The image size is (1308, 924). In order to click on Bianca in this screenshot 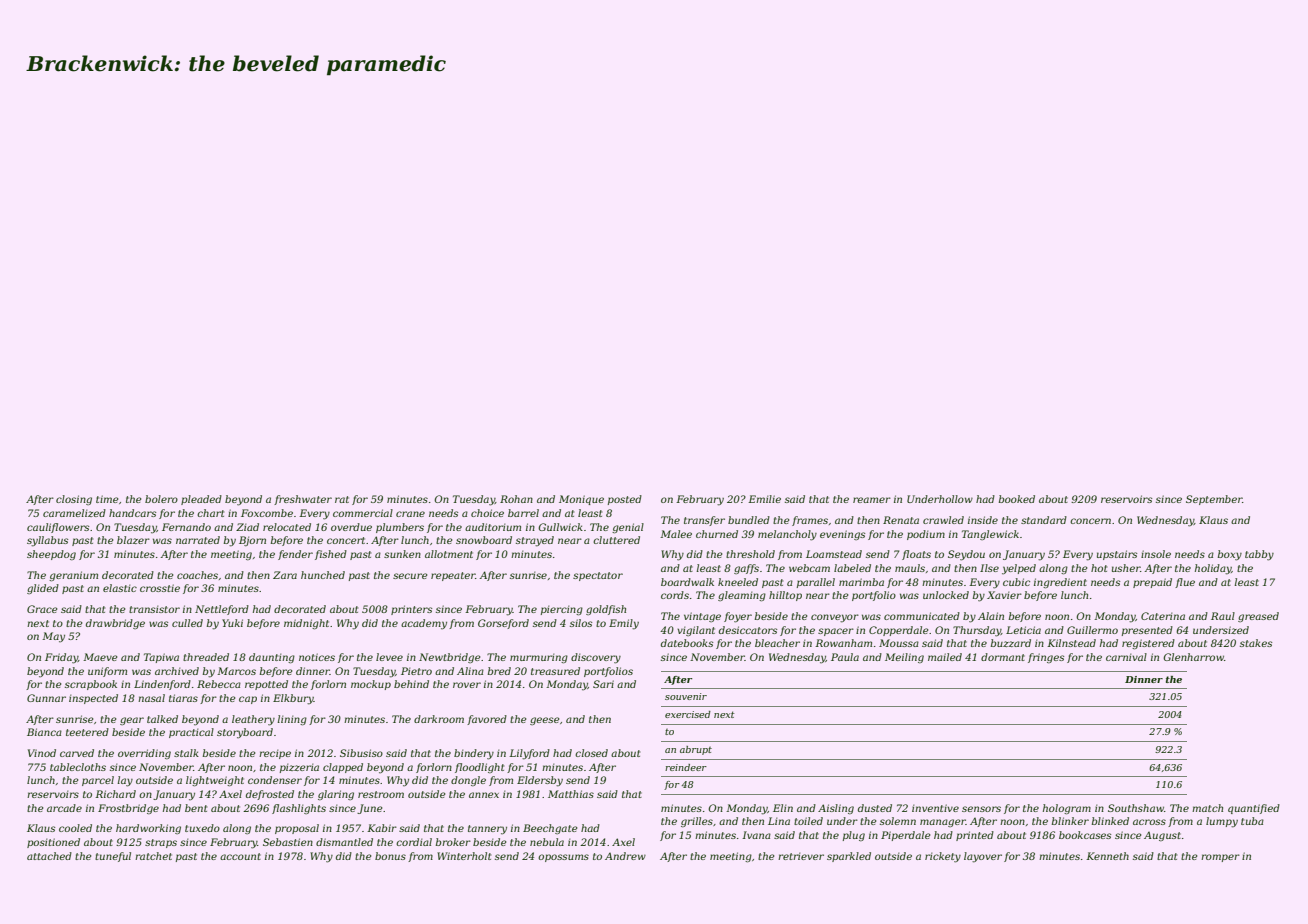, I will do `click(44, 732)`.
